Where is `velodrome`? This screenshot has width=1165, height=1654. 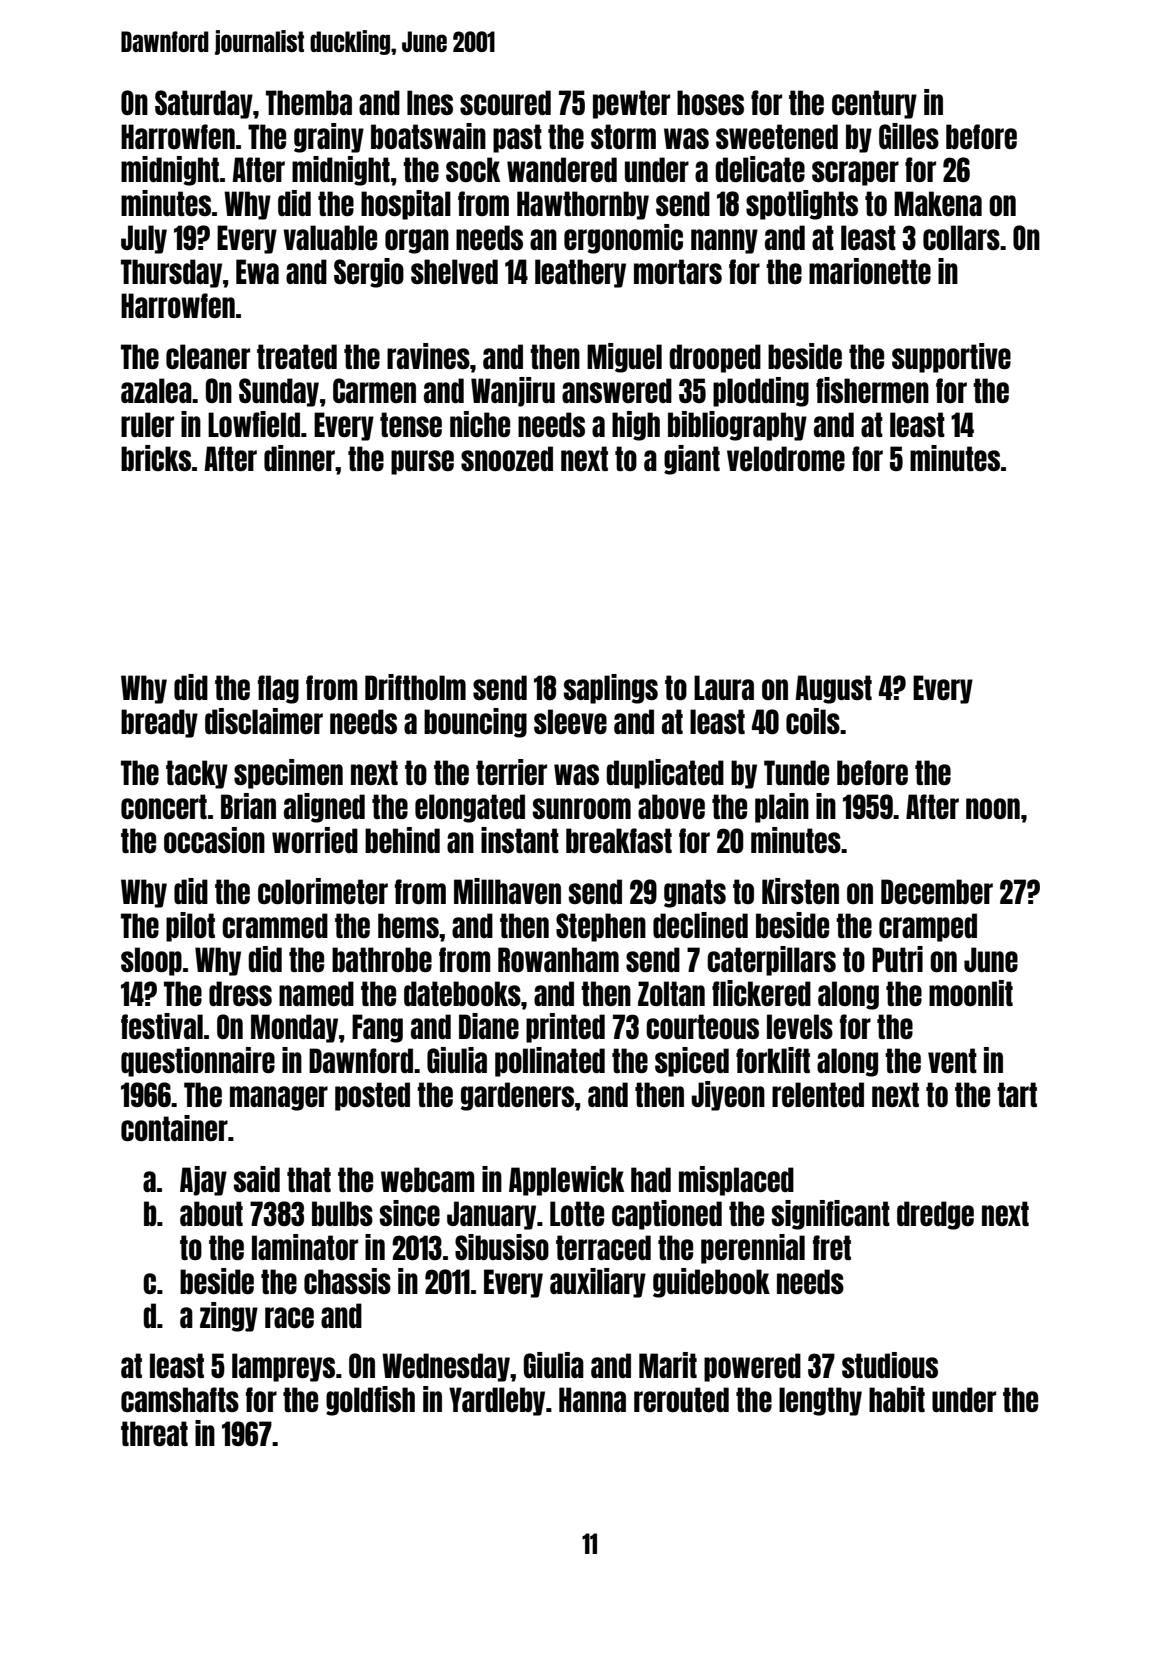
velodrome is located at coordinates (786, 458).
